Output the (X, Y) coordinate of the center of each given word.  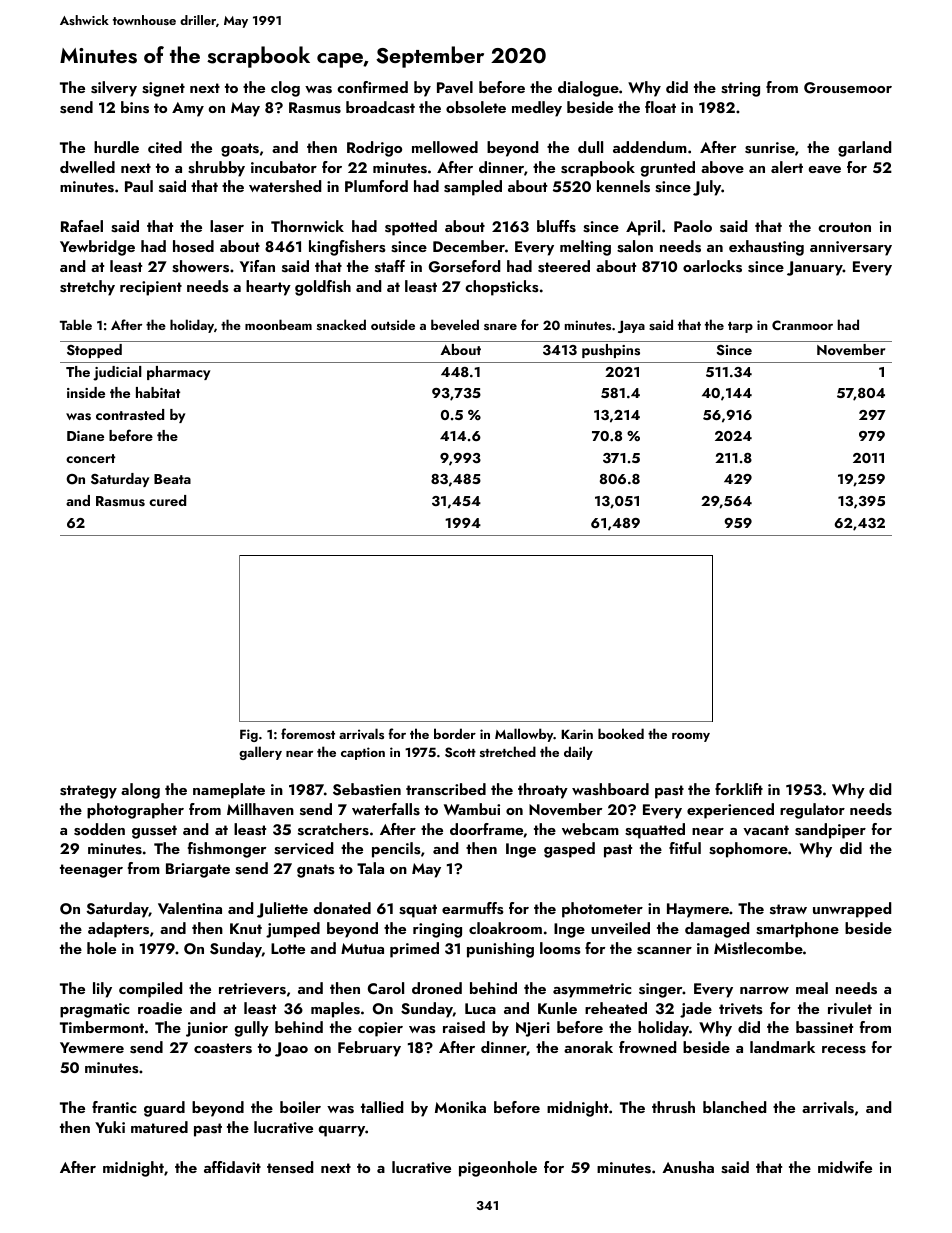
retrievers (252, 989)
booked (621, 733)
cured (167, 500)
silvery (114, 89)
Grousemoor (848, 88)
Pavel (455, 87)
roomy (691, 737)
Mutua (362, 948)
